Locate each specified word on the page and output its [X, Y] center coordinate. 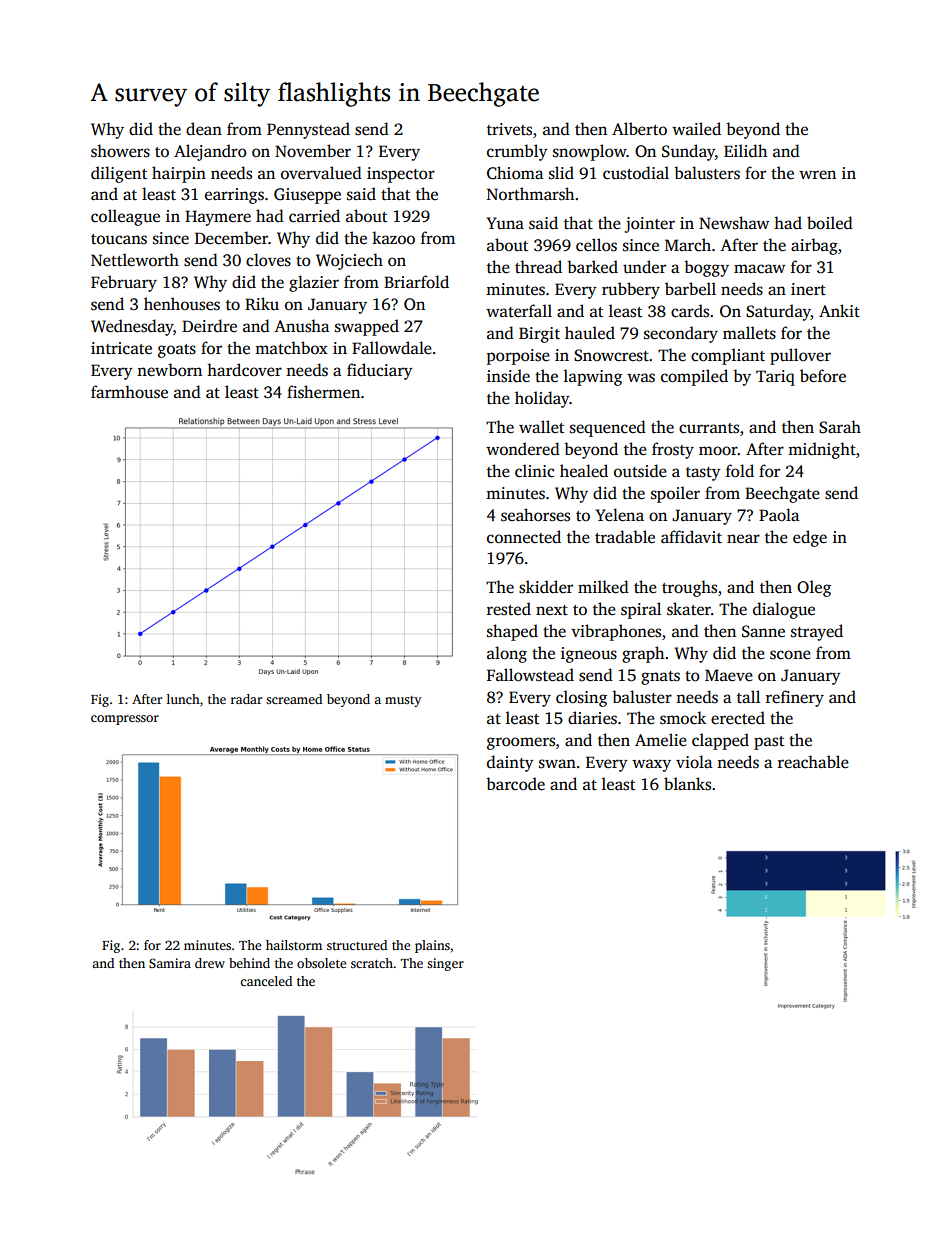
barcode [515, 784]
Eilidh [745, 150]
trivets [509, 129]
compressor [125, 720]
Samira [170, 963]
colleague [125, 217]
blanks [687, 784]
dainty [510, 763]
